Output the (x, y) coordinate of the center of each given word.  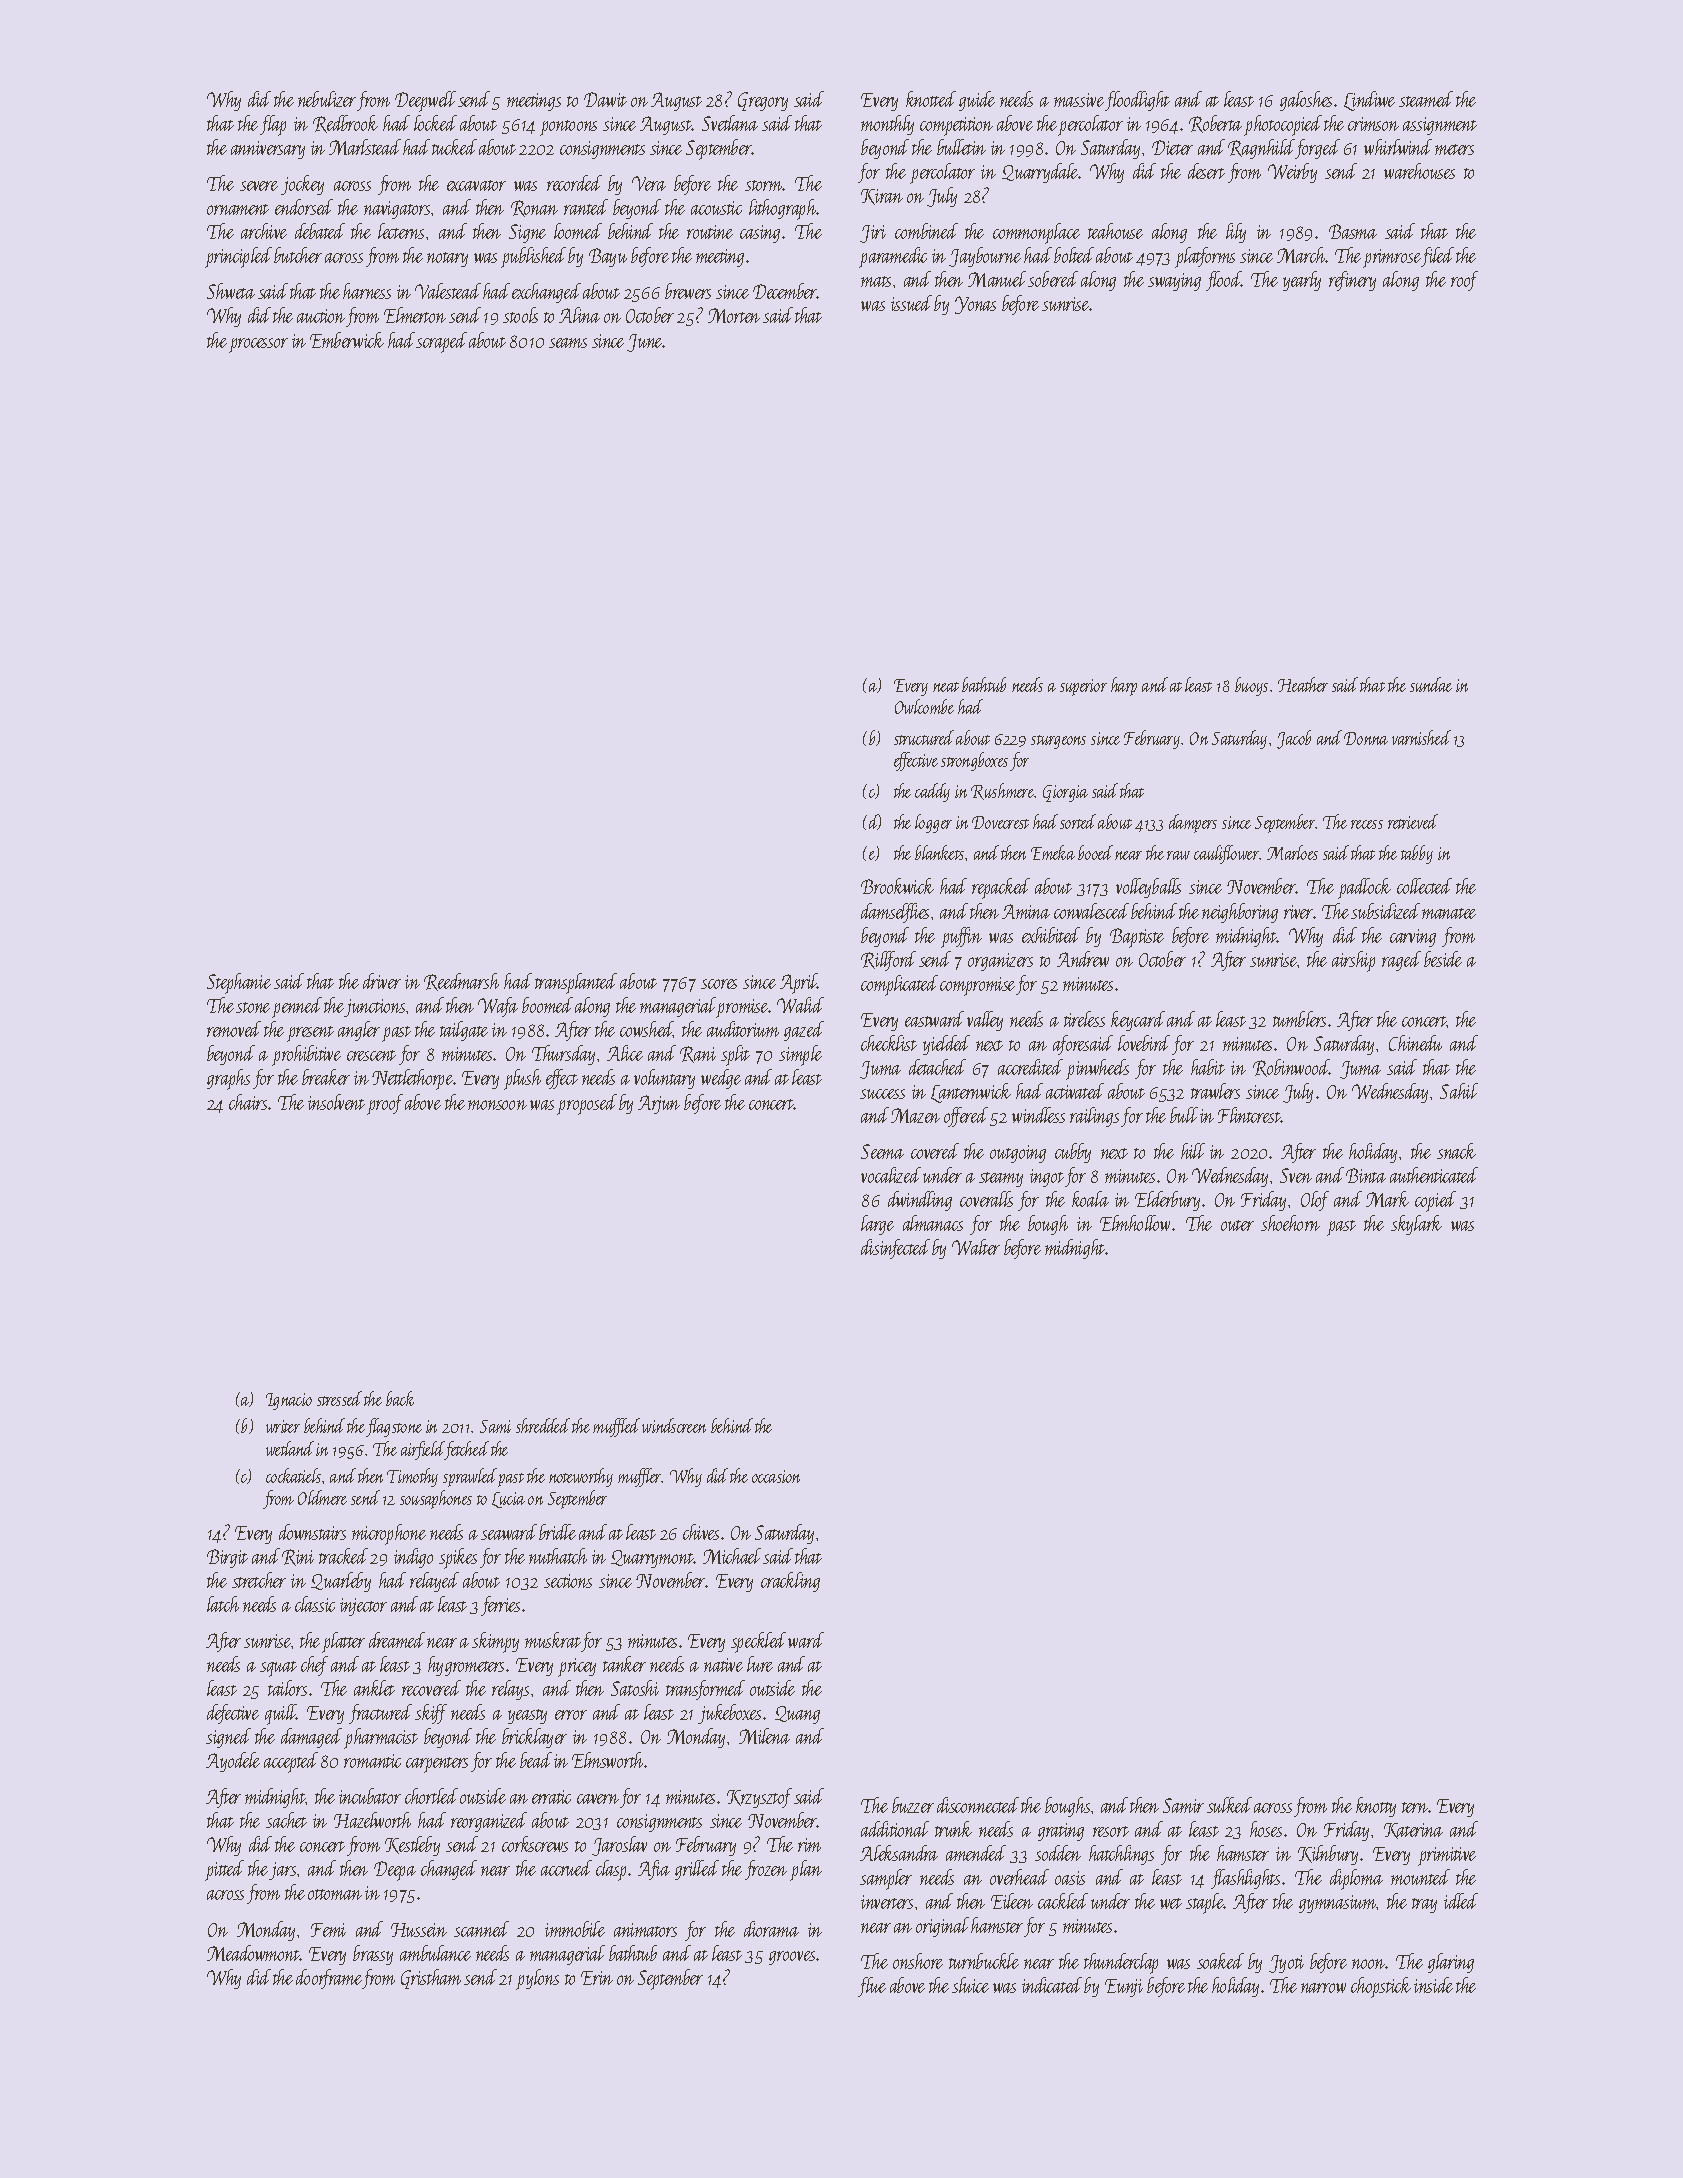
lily (1236, 233)
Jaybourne (985, 257)
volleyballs (1148, 888)
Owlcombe (924, 706)
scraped (441, 342)
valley (985, 1021)
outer (1237, 1225)
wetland (290, 1448)
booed (1095, 852)
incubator (370, 1796)
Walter (976, 1247)
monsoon (497, 1105)
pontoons (568, 128)
